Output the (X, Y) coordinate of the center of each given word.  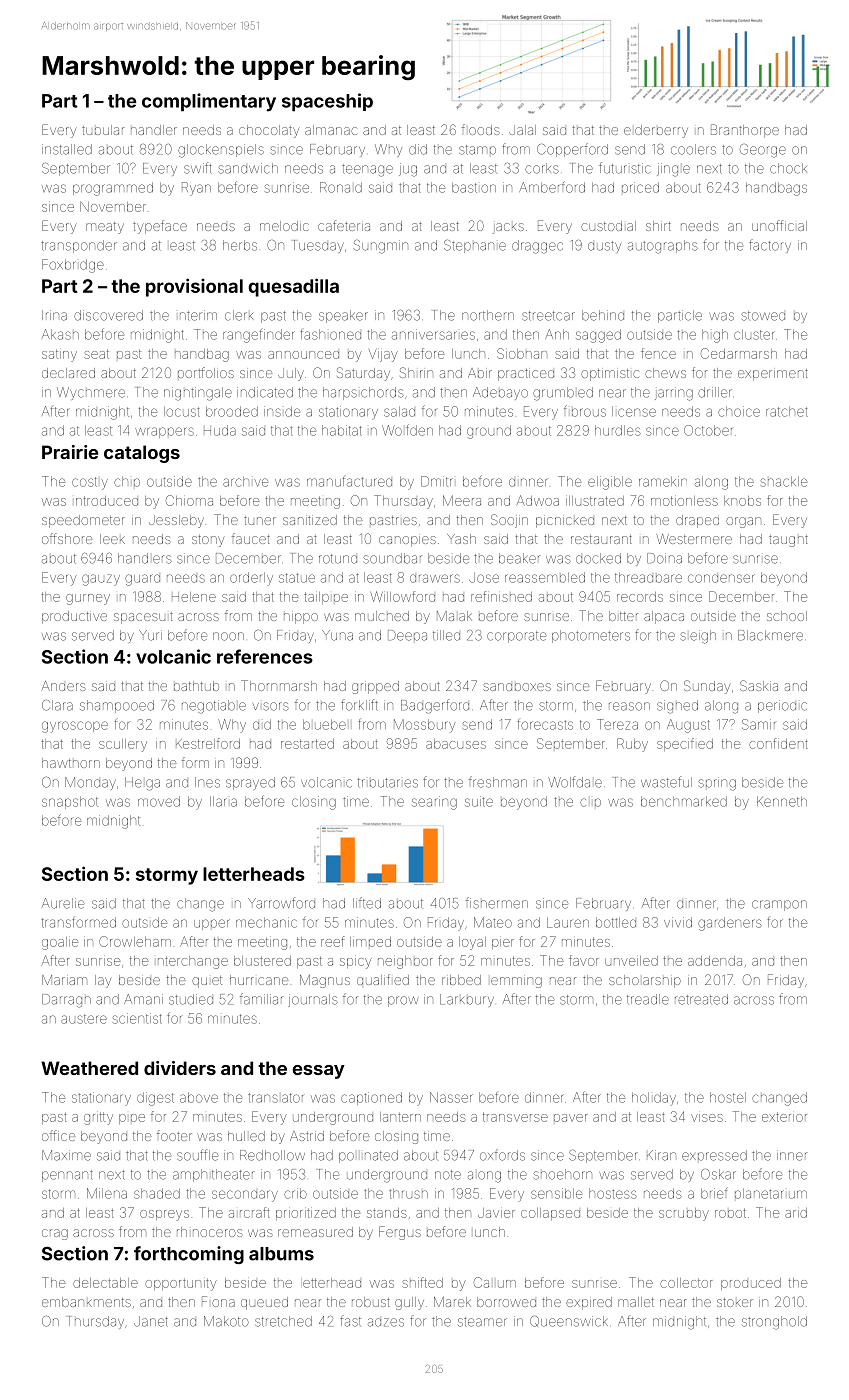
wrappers (164, 432)
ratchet (787, 411)
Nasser (451, 1097)
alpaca (664, 617)
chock (788, 168)
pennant (67, 1176)
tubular (103, 130)
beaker (519, 558)
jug (408, 170)
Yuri (150, 635)
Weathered (89, 1068)
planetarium (771, 1193)
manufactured (349, 481)
